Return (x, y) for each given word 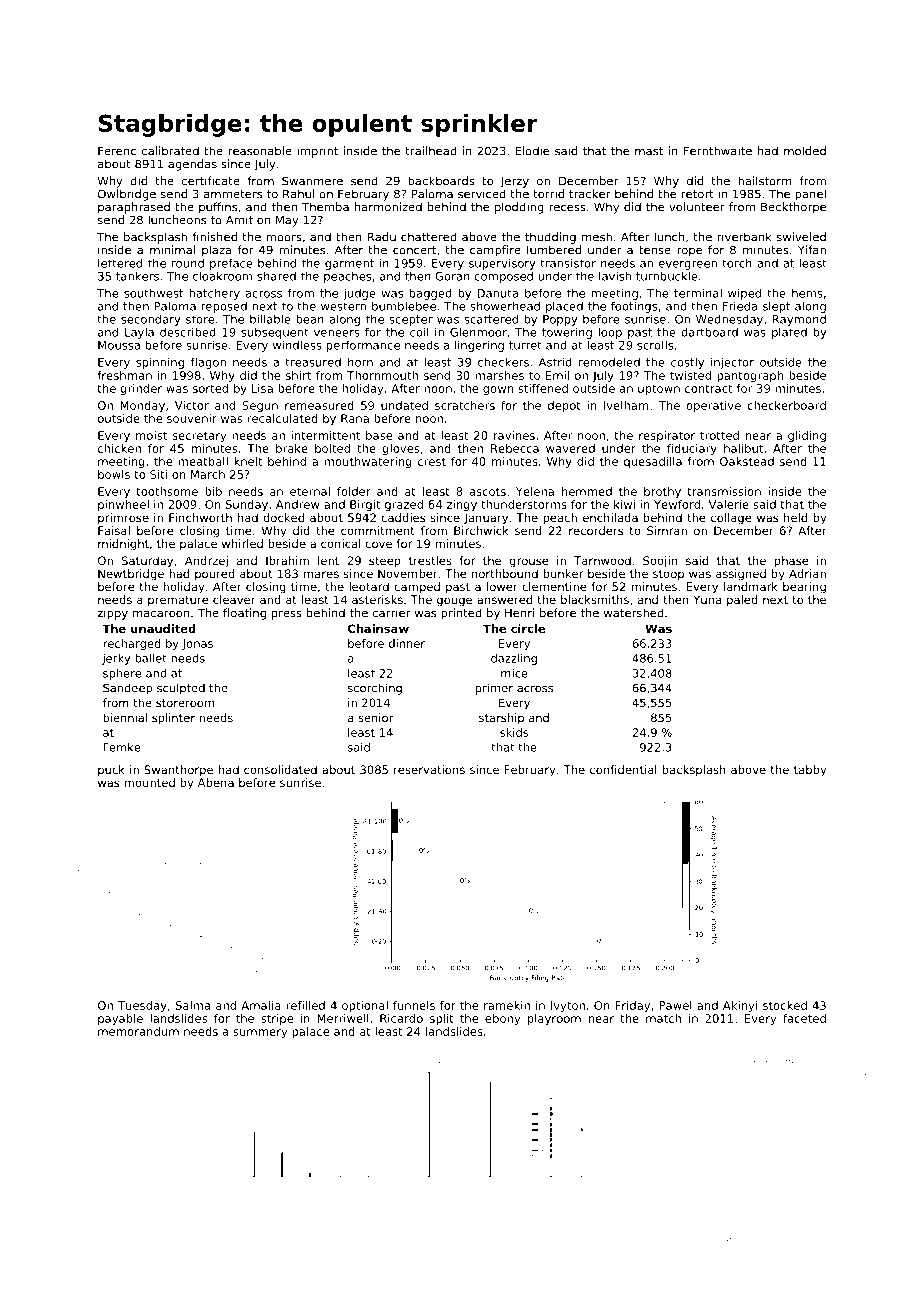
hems (807, 293)
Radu (382, 237)
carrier (392, 613)
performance (363, 346)
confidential (623, 769)
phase (792, 562)
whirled (242, 543)
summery (260, 1033)
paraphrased (134, 208)
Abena (216, 782)
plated (789, 333)
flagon (208, 363)
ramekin (507, 1005)
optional (365, 1006)
